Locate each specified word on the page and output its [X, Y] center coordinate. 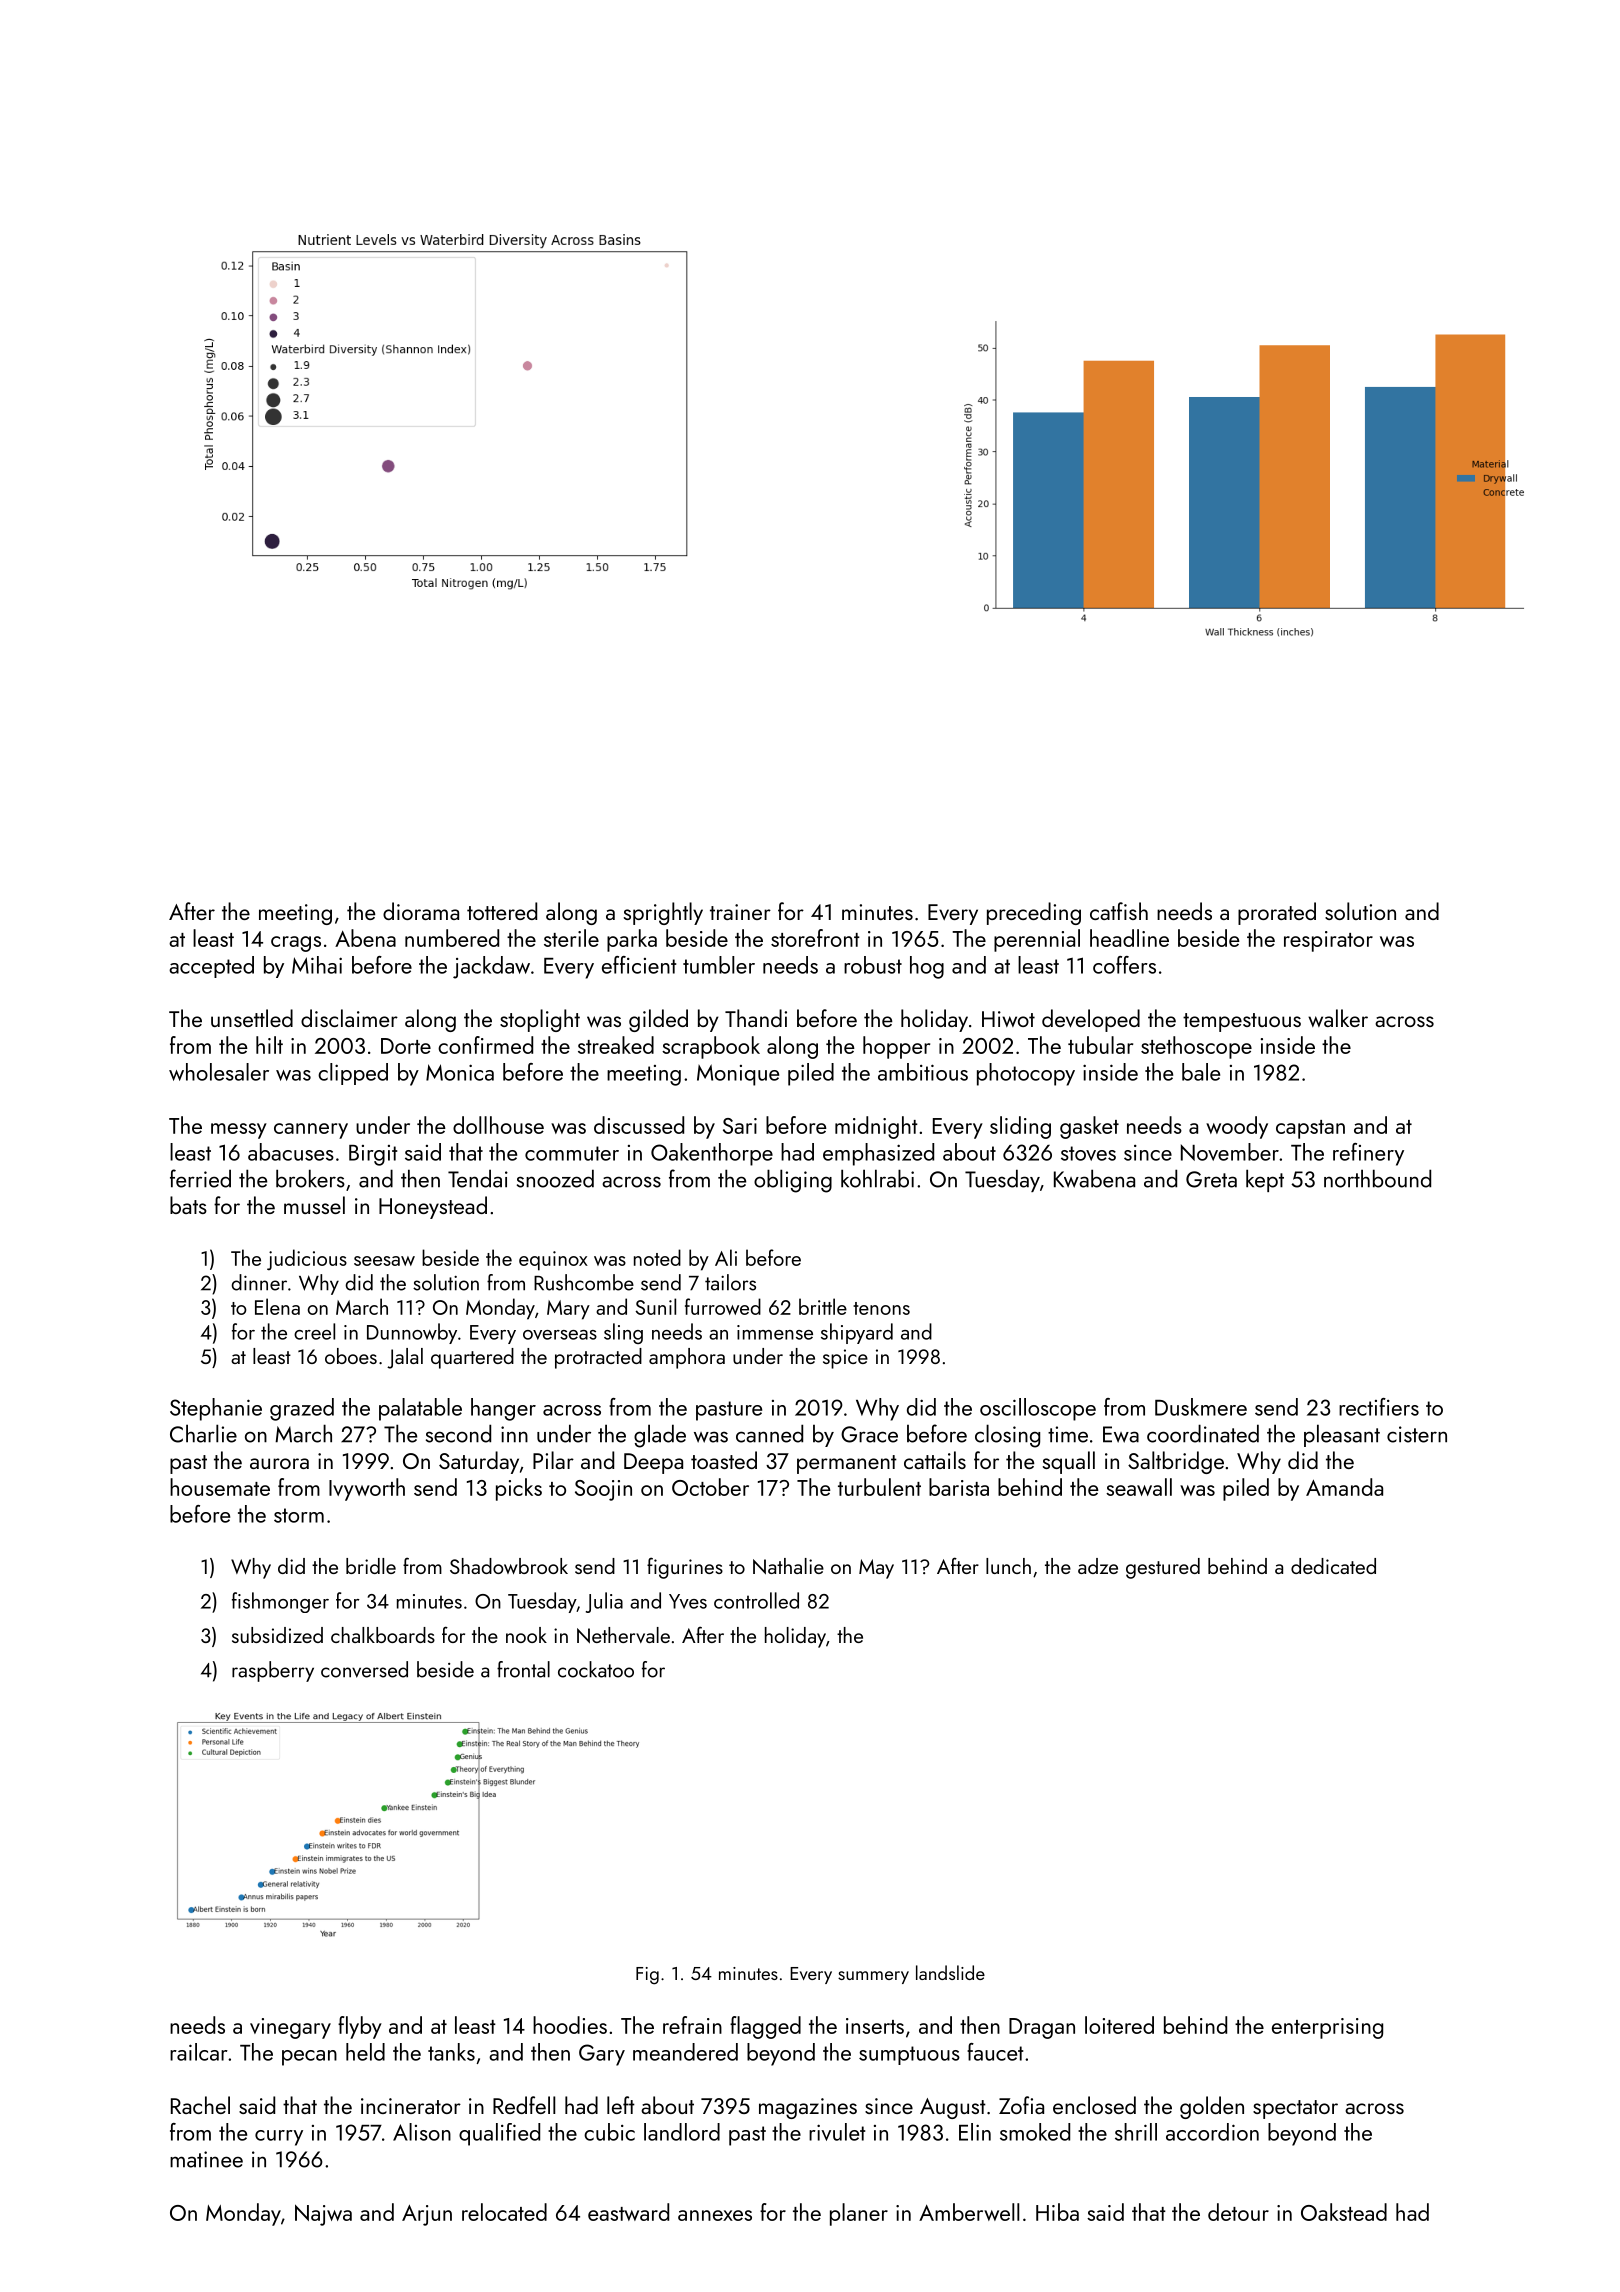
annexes [715, 2215]
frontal [523, 1669]
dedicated [1333, 1566]
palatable [420, 1409]
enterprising [1327, 2028]
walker [1338, 1018]
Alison [422, 2132]
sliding [1020, 1127]
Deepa [653, 1463]
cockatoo [596, 1669]
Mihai [317, 965]
